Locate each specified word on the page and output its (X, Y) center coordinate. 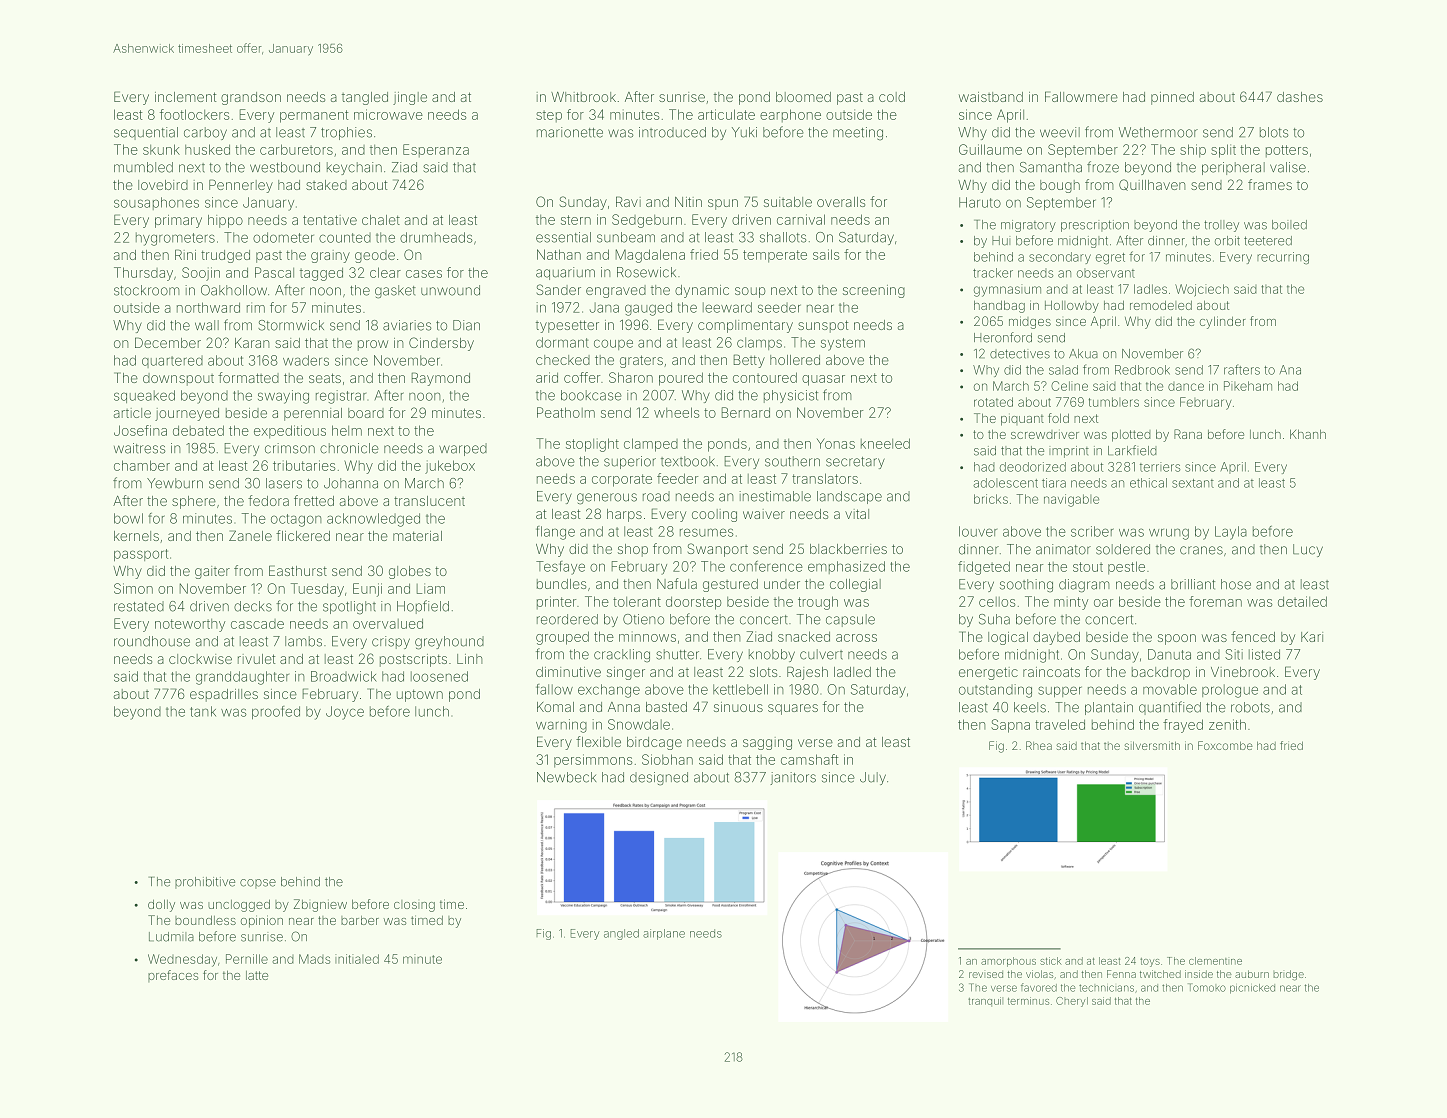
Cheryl (1072, 1002)
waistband (991, 97)
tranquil (985, 1002)
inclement (186, 97)
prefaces (173, 976)
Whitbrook (583, 97)
